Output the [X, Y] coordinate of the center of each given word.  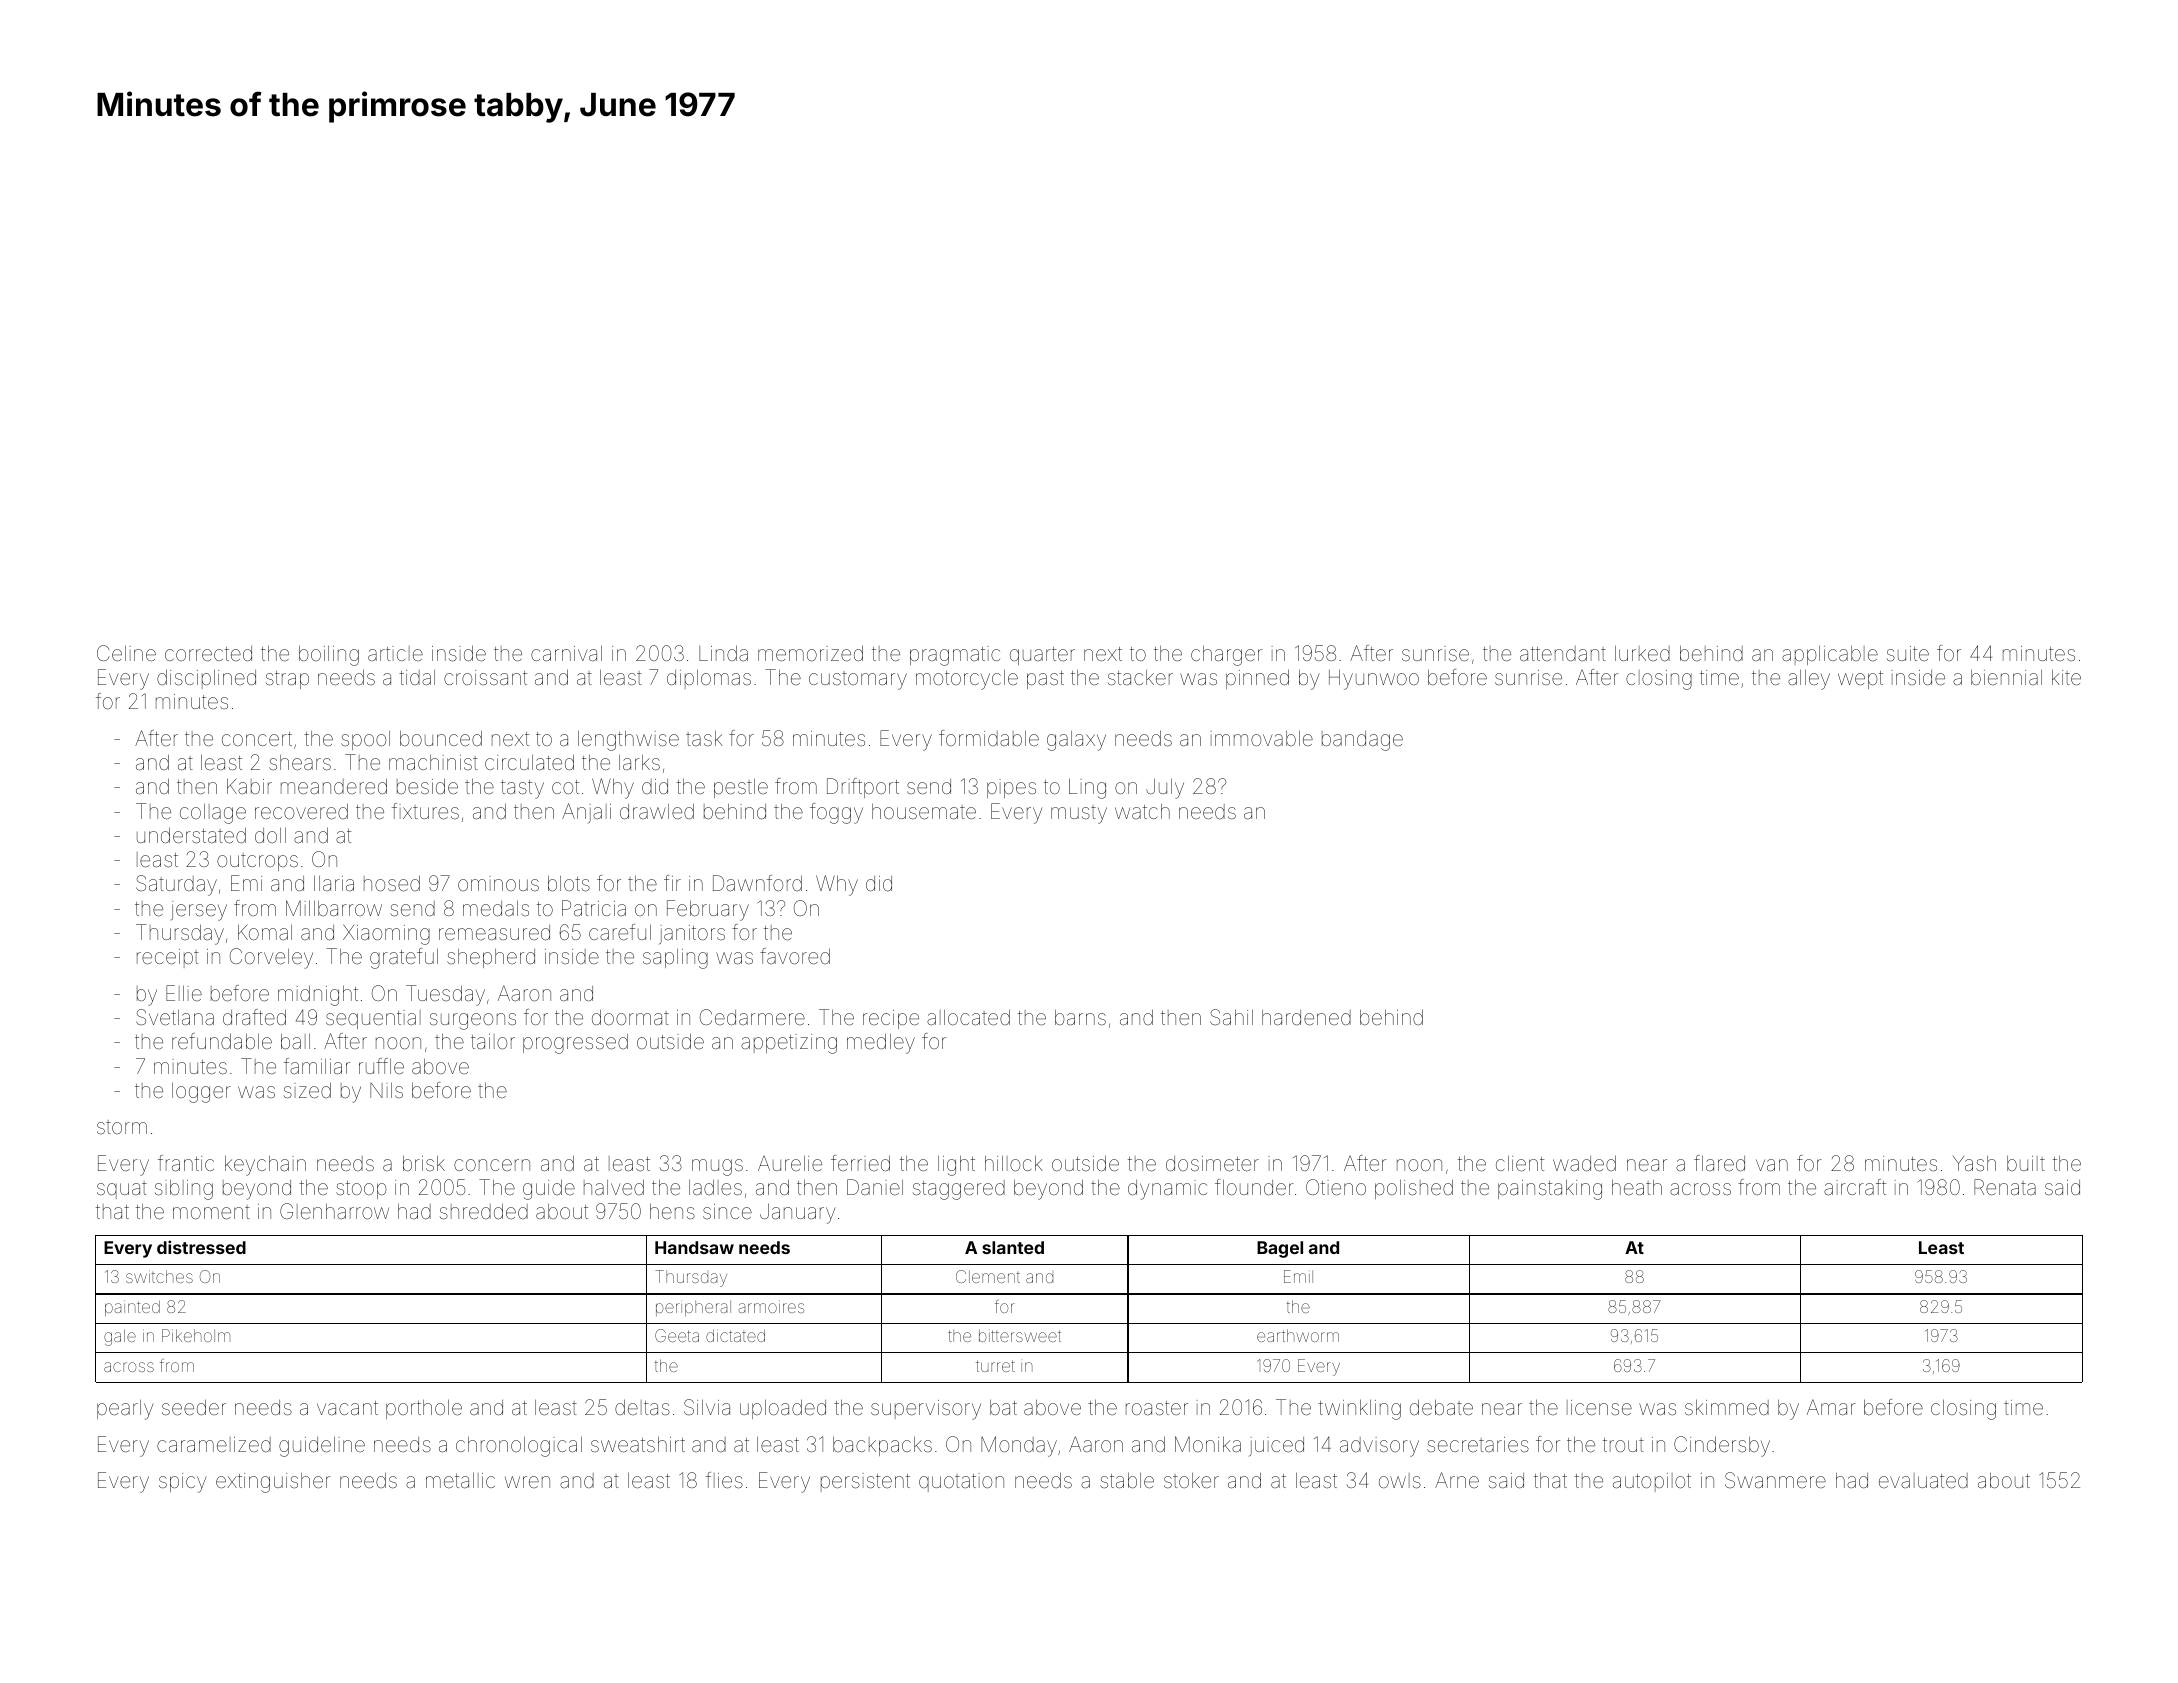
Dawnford [757, 883]
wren [527, 1482]
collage [213, 814]
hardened [1306, 1017]
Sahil [1231, 1017]
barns [1080, 1017]
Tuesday [445, 995]
